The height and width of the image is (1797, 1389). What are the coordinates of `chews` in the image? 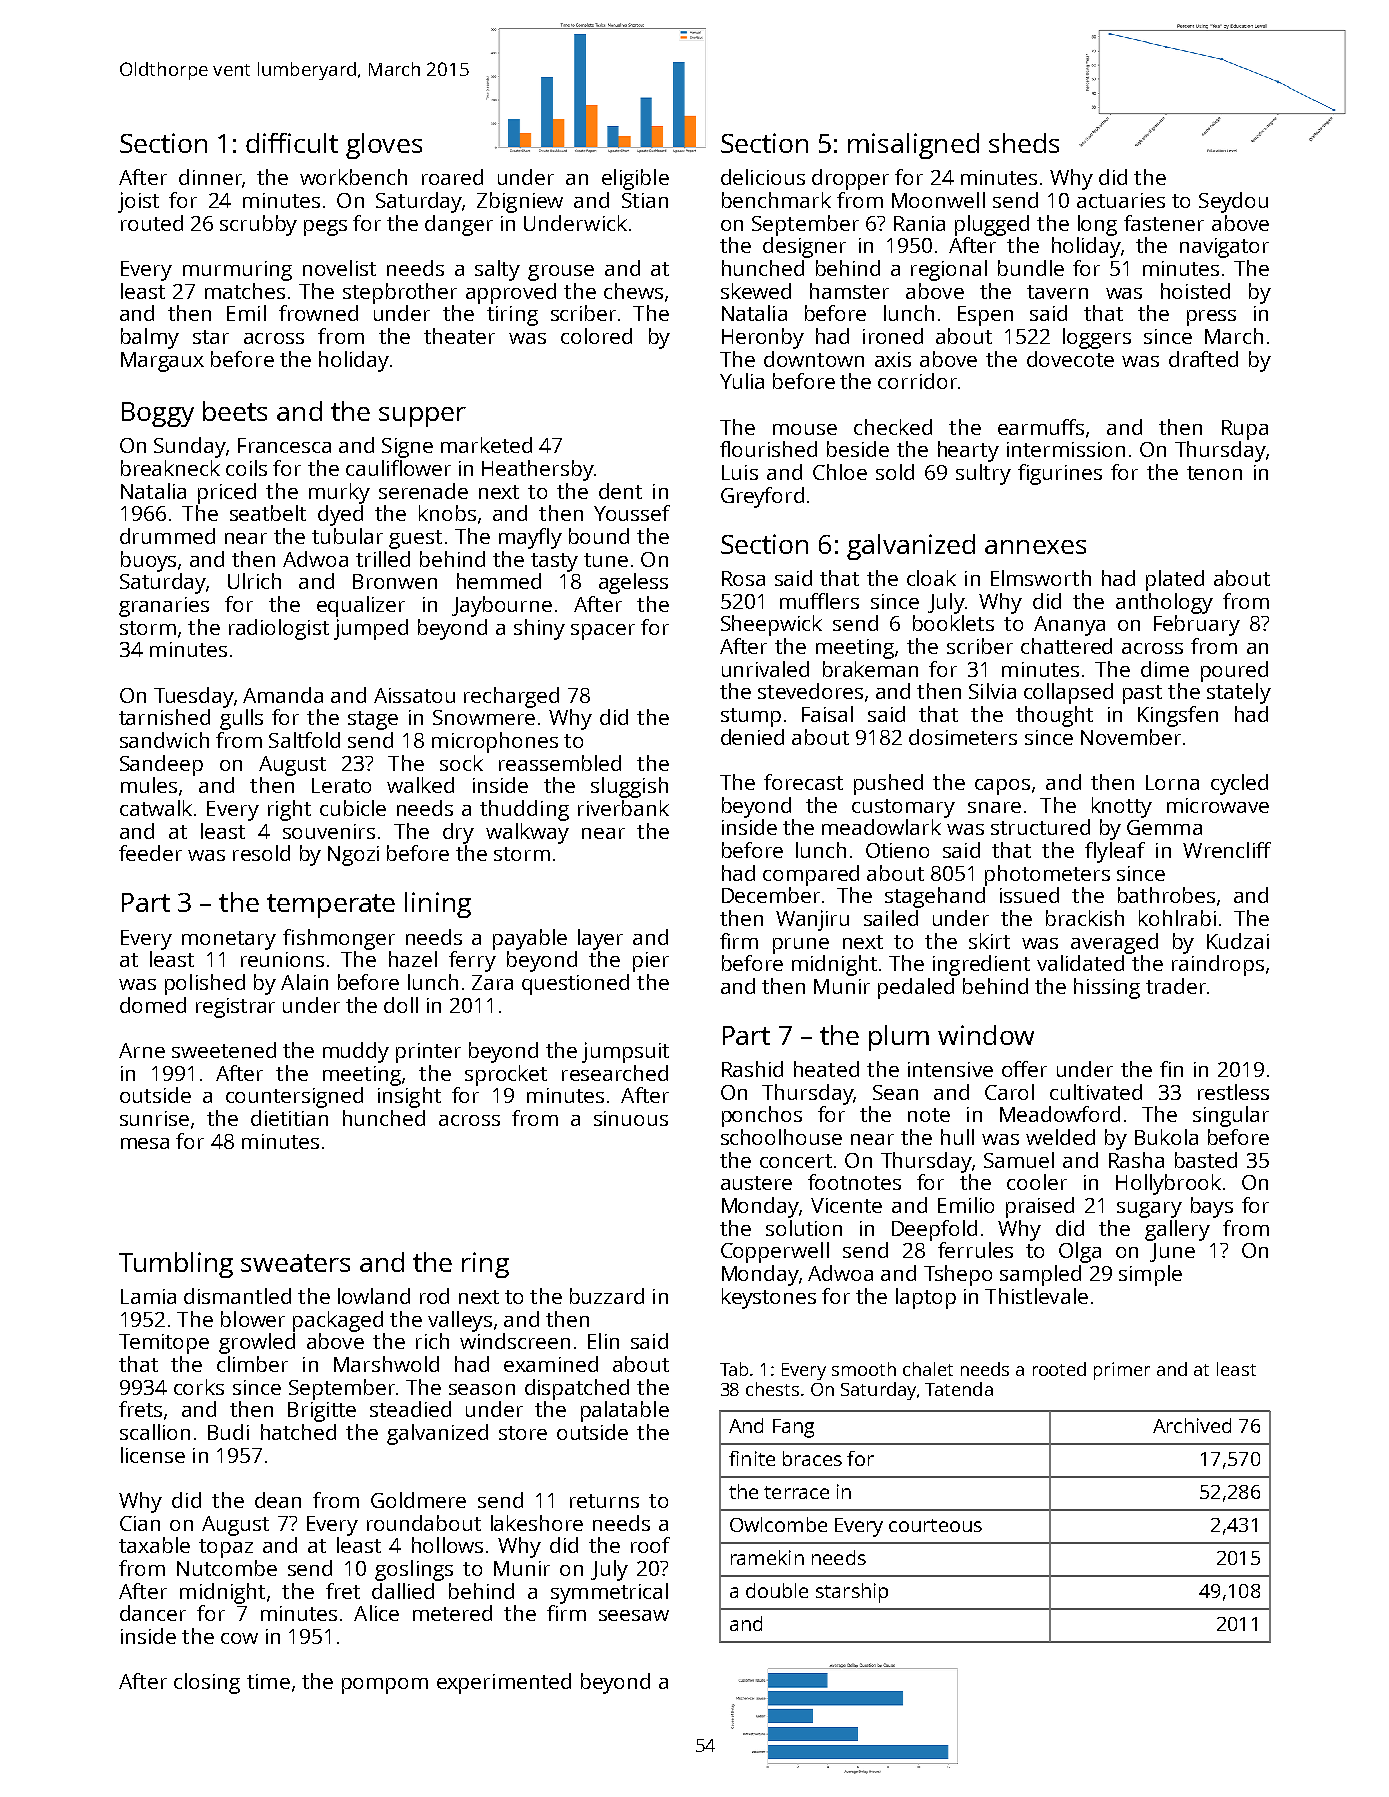 It's located at (633, 291).
